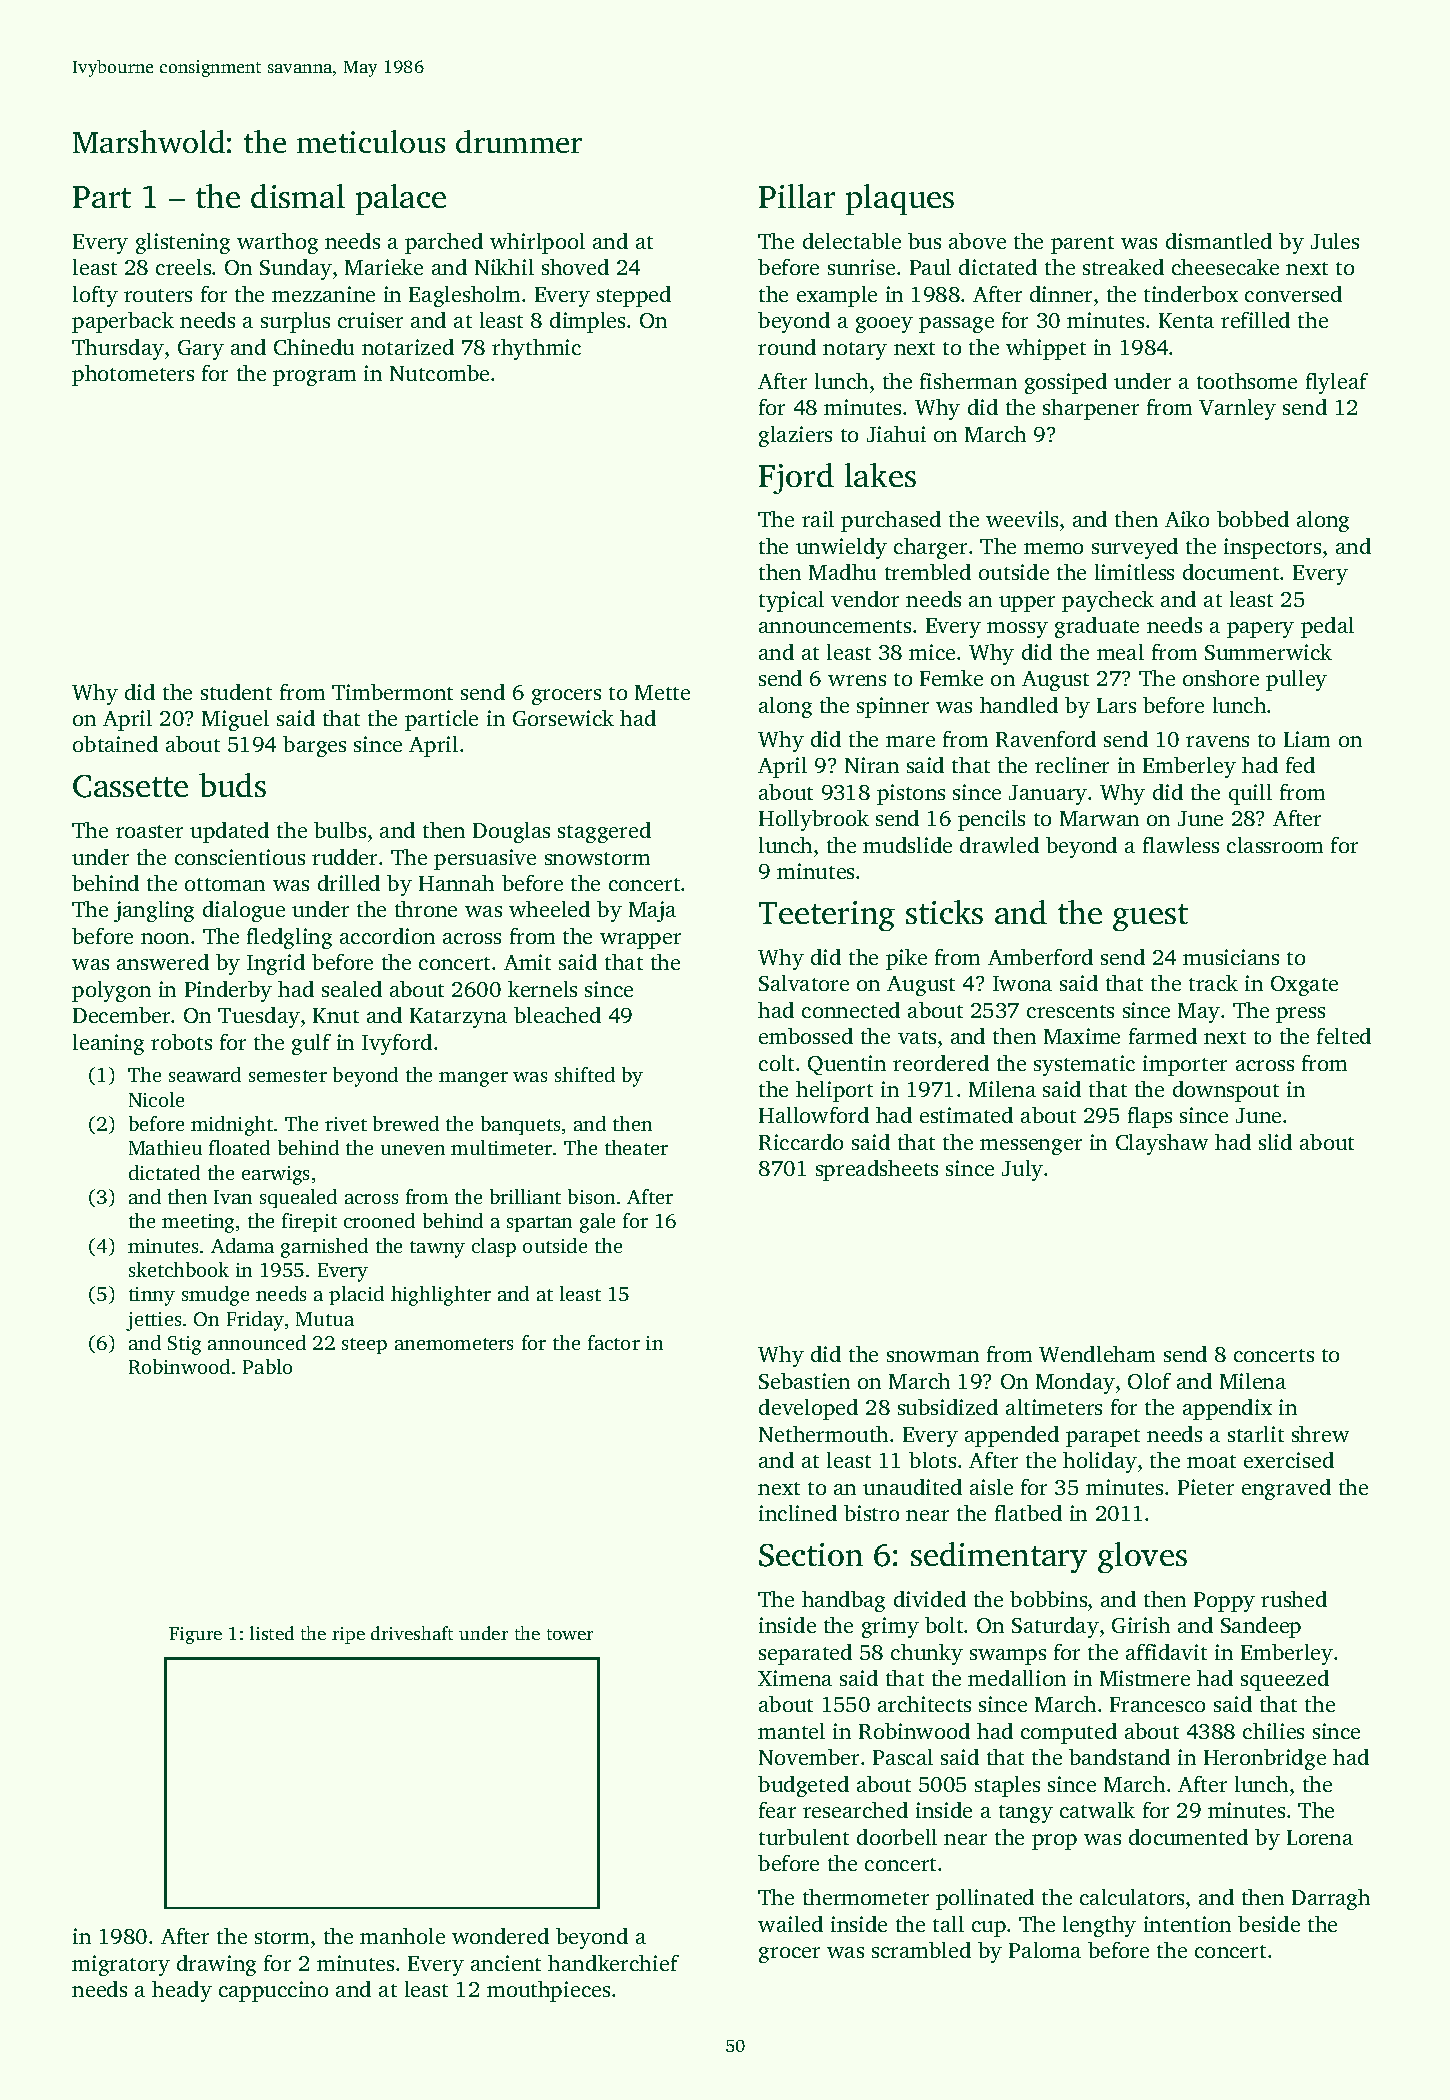 Image resolution: width=1450 pixels, height=2100 pixels. Describe the element at coordinates (796, 478) in the screenshot. I see `Fjord` at that location.
